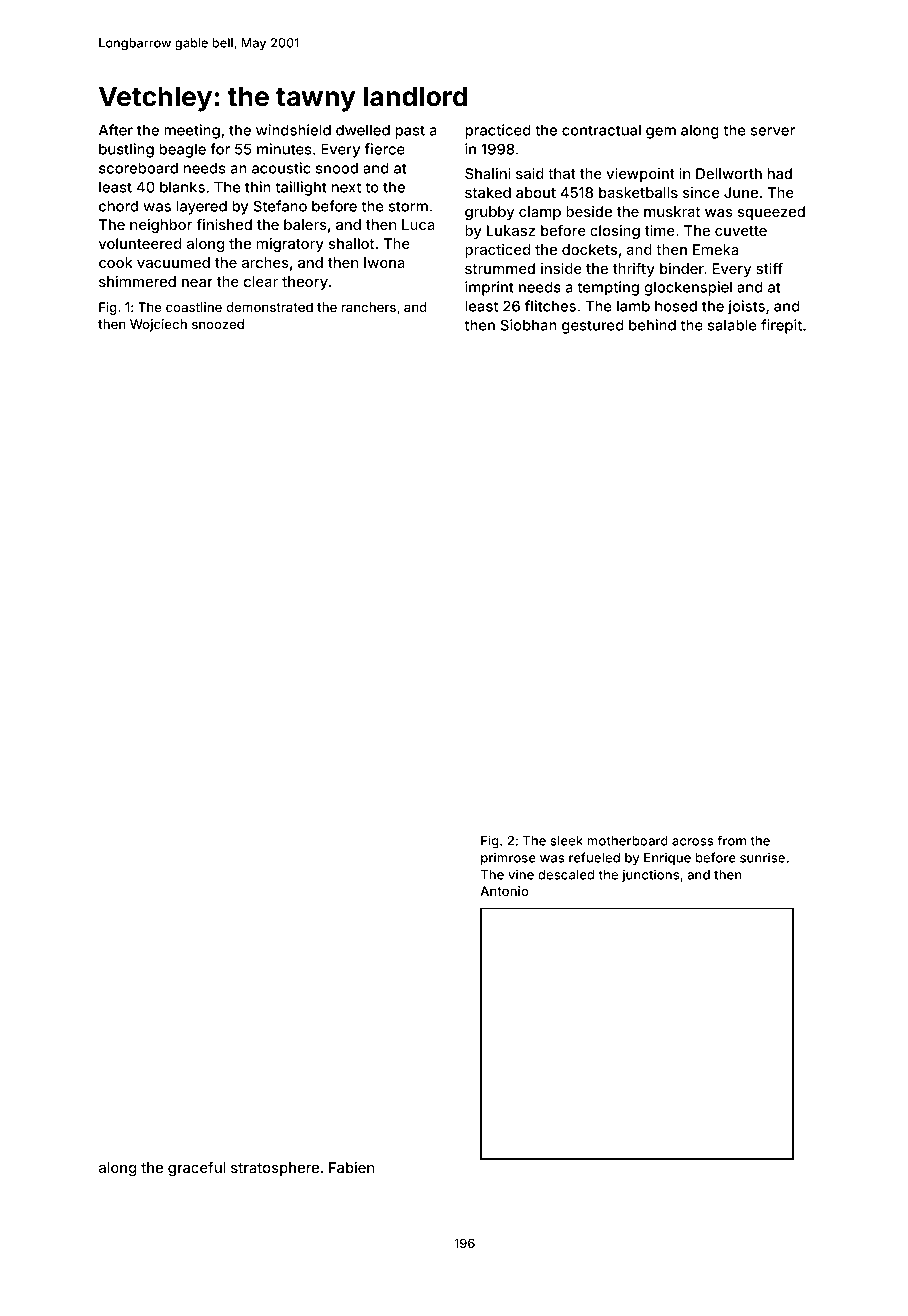 The image size is (908, 1316). I want to click on motherboard, so click(627, 841).
